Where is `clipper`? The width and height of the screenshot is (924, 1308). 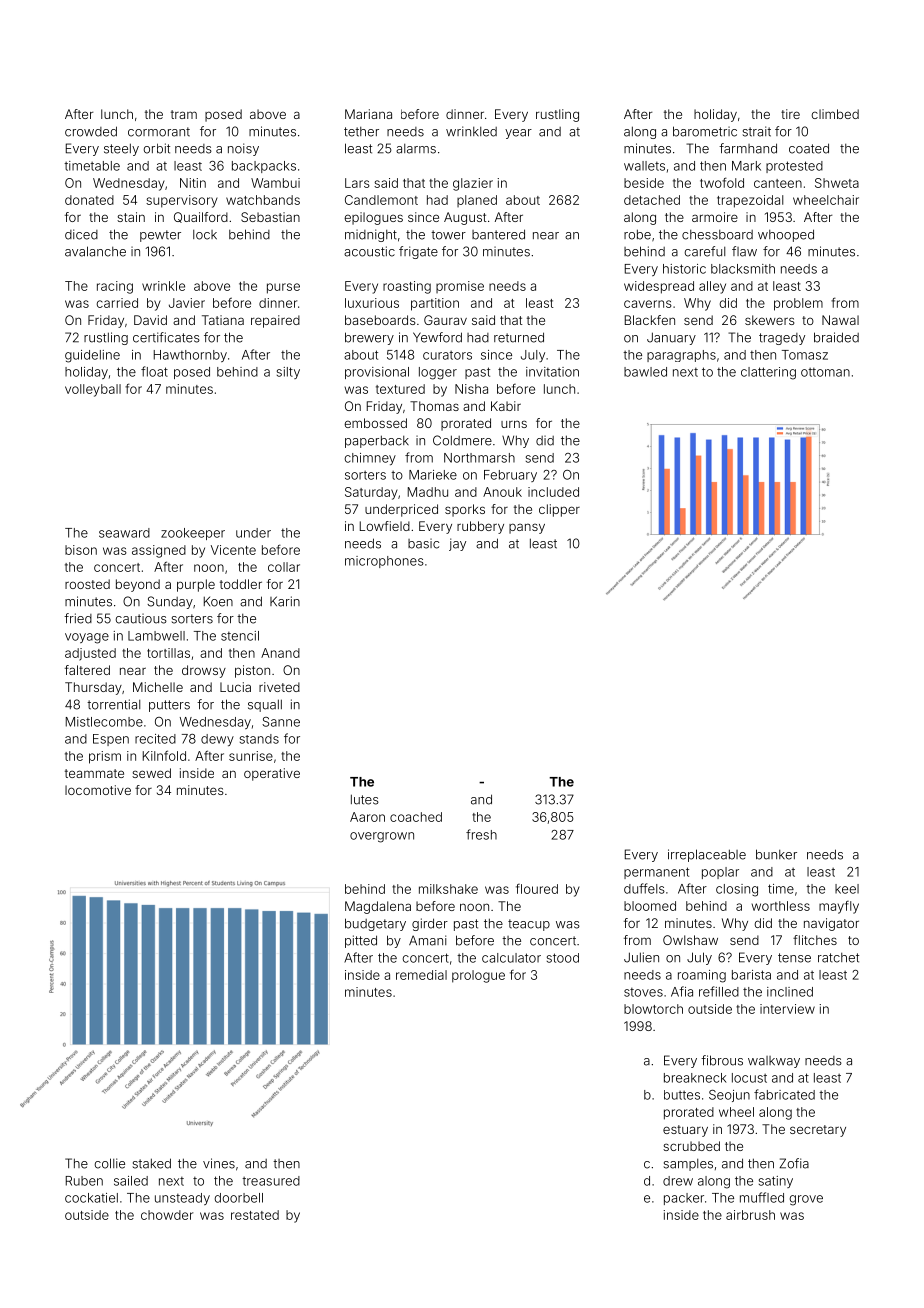
clipper is located at coordinates (559, 510).
